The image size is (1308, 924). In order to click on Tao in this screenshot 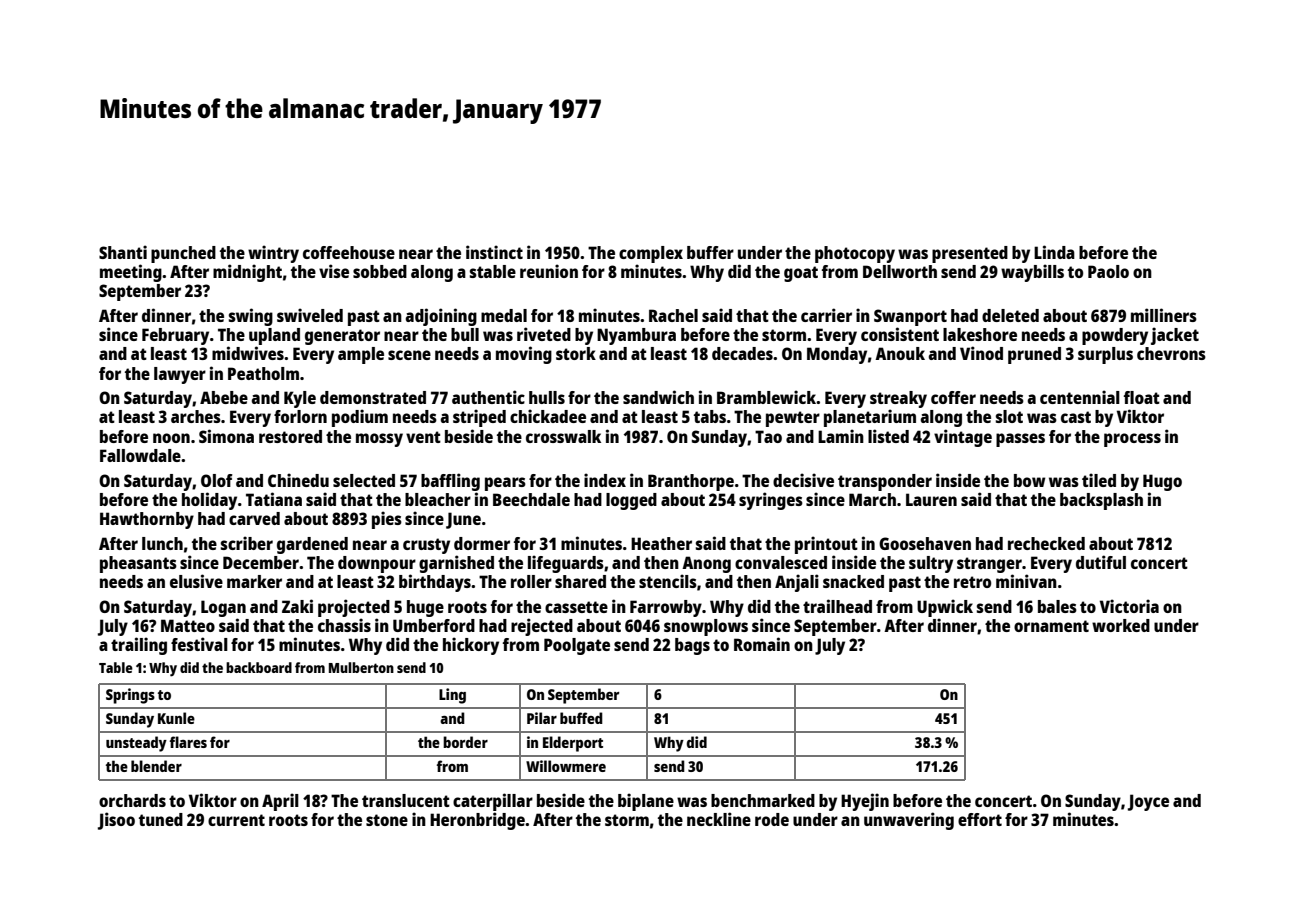, I will do `click(768, 436)`.
